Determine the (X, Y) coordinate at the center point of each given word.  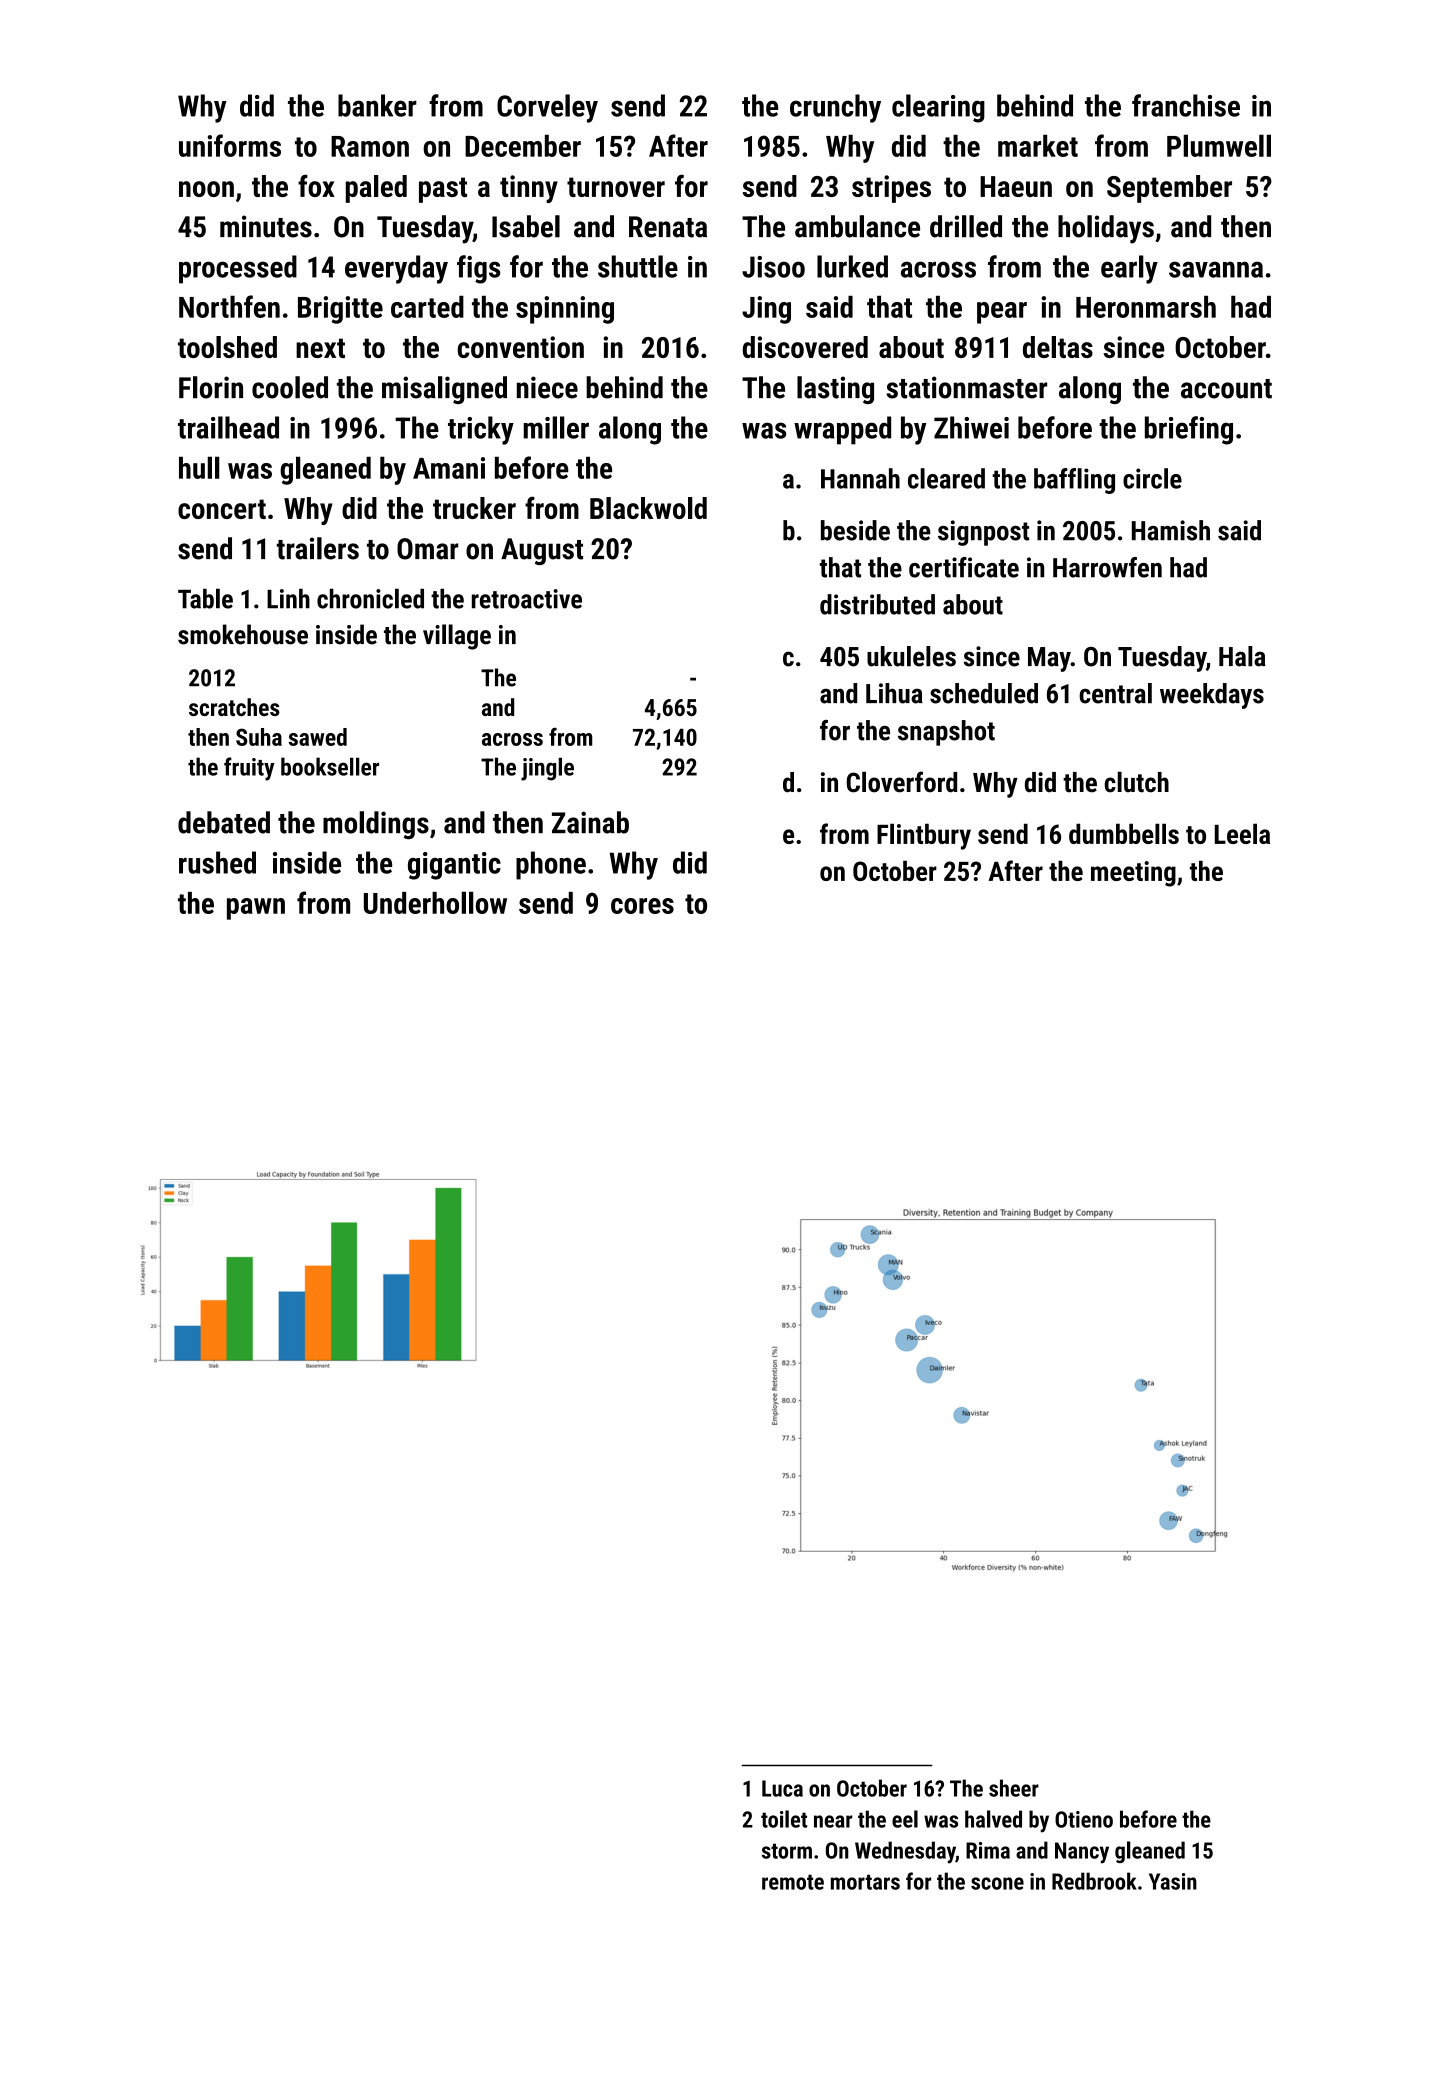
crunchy (835, 108)
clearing (938, 108)
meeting (1133, 874)
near (833, 1821)
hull (199, 467)
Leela (1242, 833)
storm (787, 1851)
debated (224, 822)
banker (377, 105)
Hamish (1171, 530)
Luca (782, 1788)
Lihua (894, 693)
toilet (784, 1819)
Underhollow (435, 902)
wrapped (842, 430)
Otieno (1084, 1819)
